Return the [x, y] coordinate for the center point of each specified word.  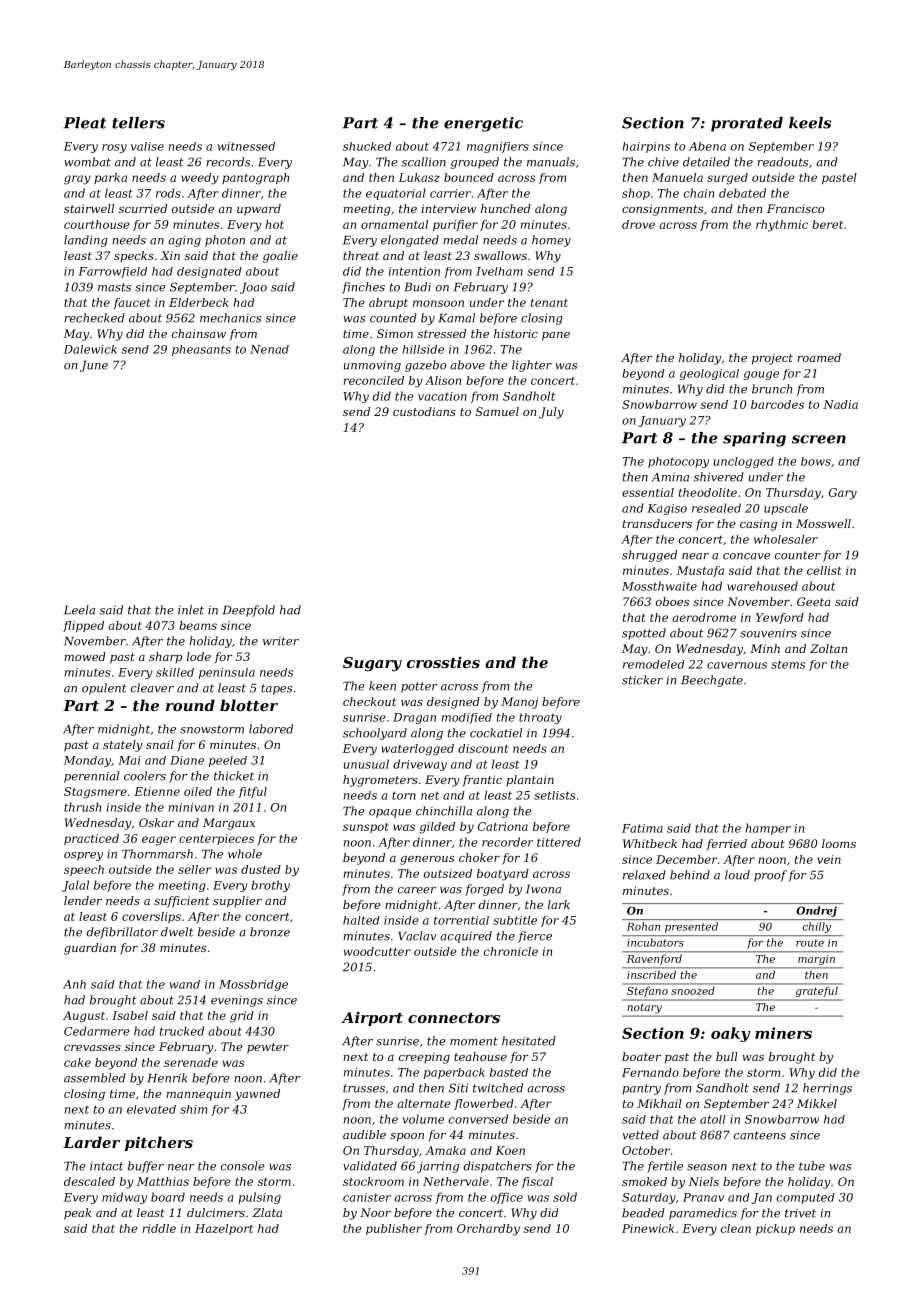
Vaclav [417, 936]
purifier [455, 225]
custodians [424, 411]
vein [829, 859]
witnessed [246, 146]
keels [810, 123]
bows [816, 461]
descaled [89, 1181]
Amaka [445, 1150]
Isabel [130, 1015]
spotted [644, 634]
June [94, 366]
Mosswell [823, 523]
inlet [191, 610]
